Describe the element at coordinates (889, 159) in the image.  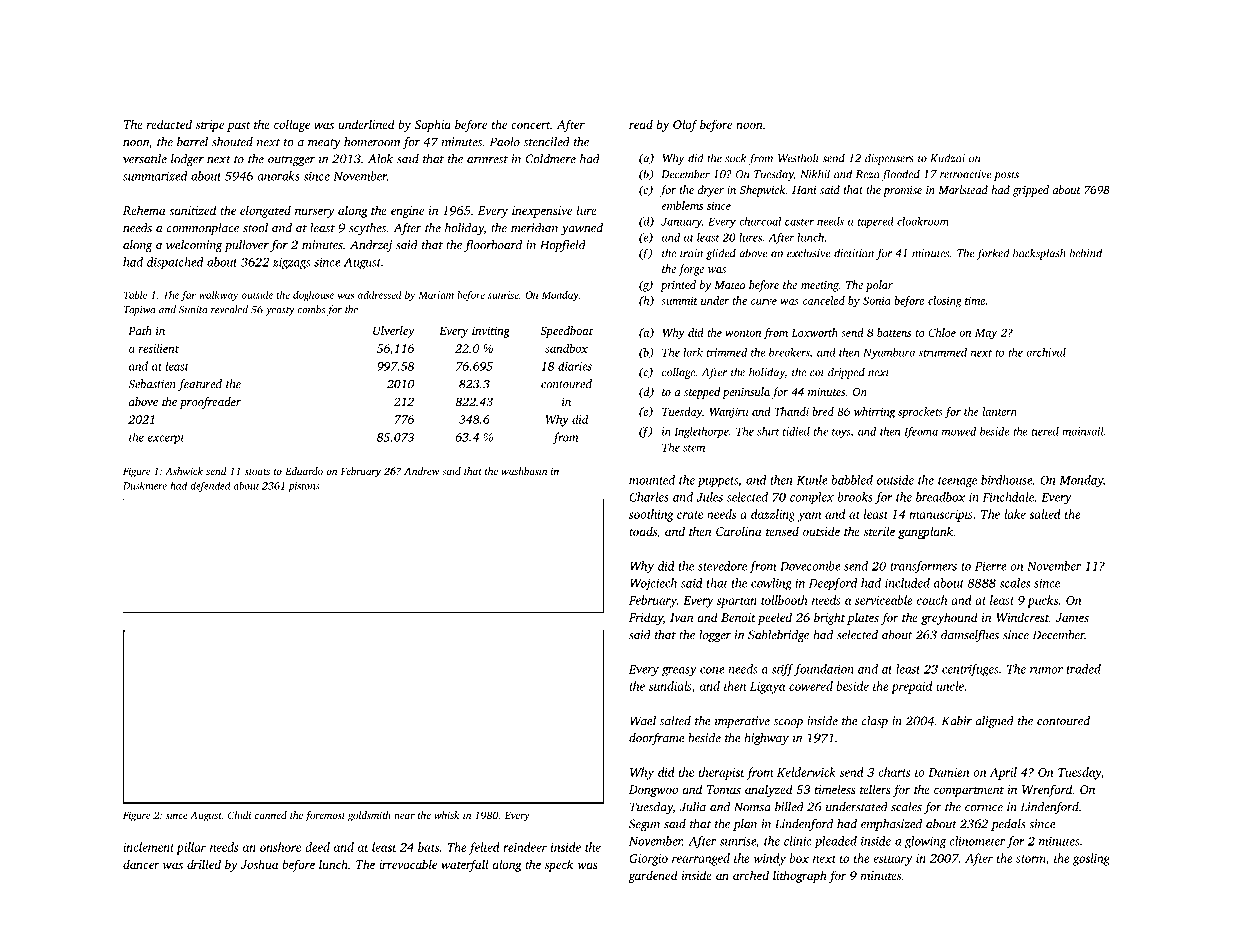
I see `dispensers` at that location.
